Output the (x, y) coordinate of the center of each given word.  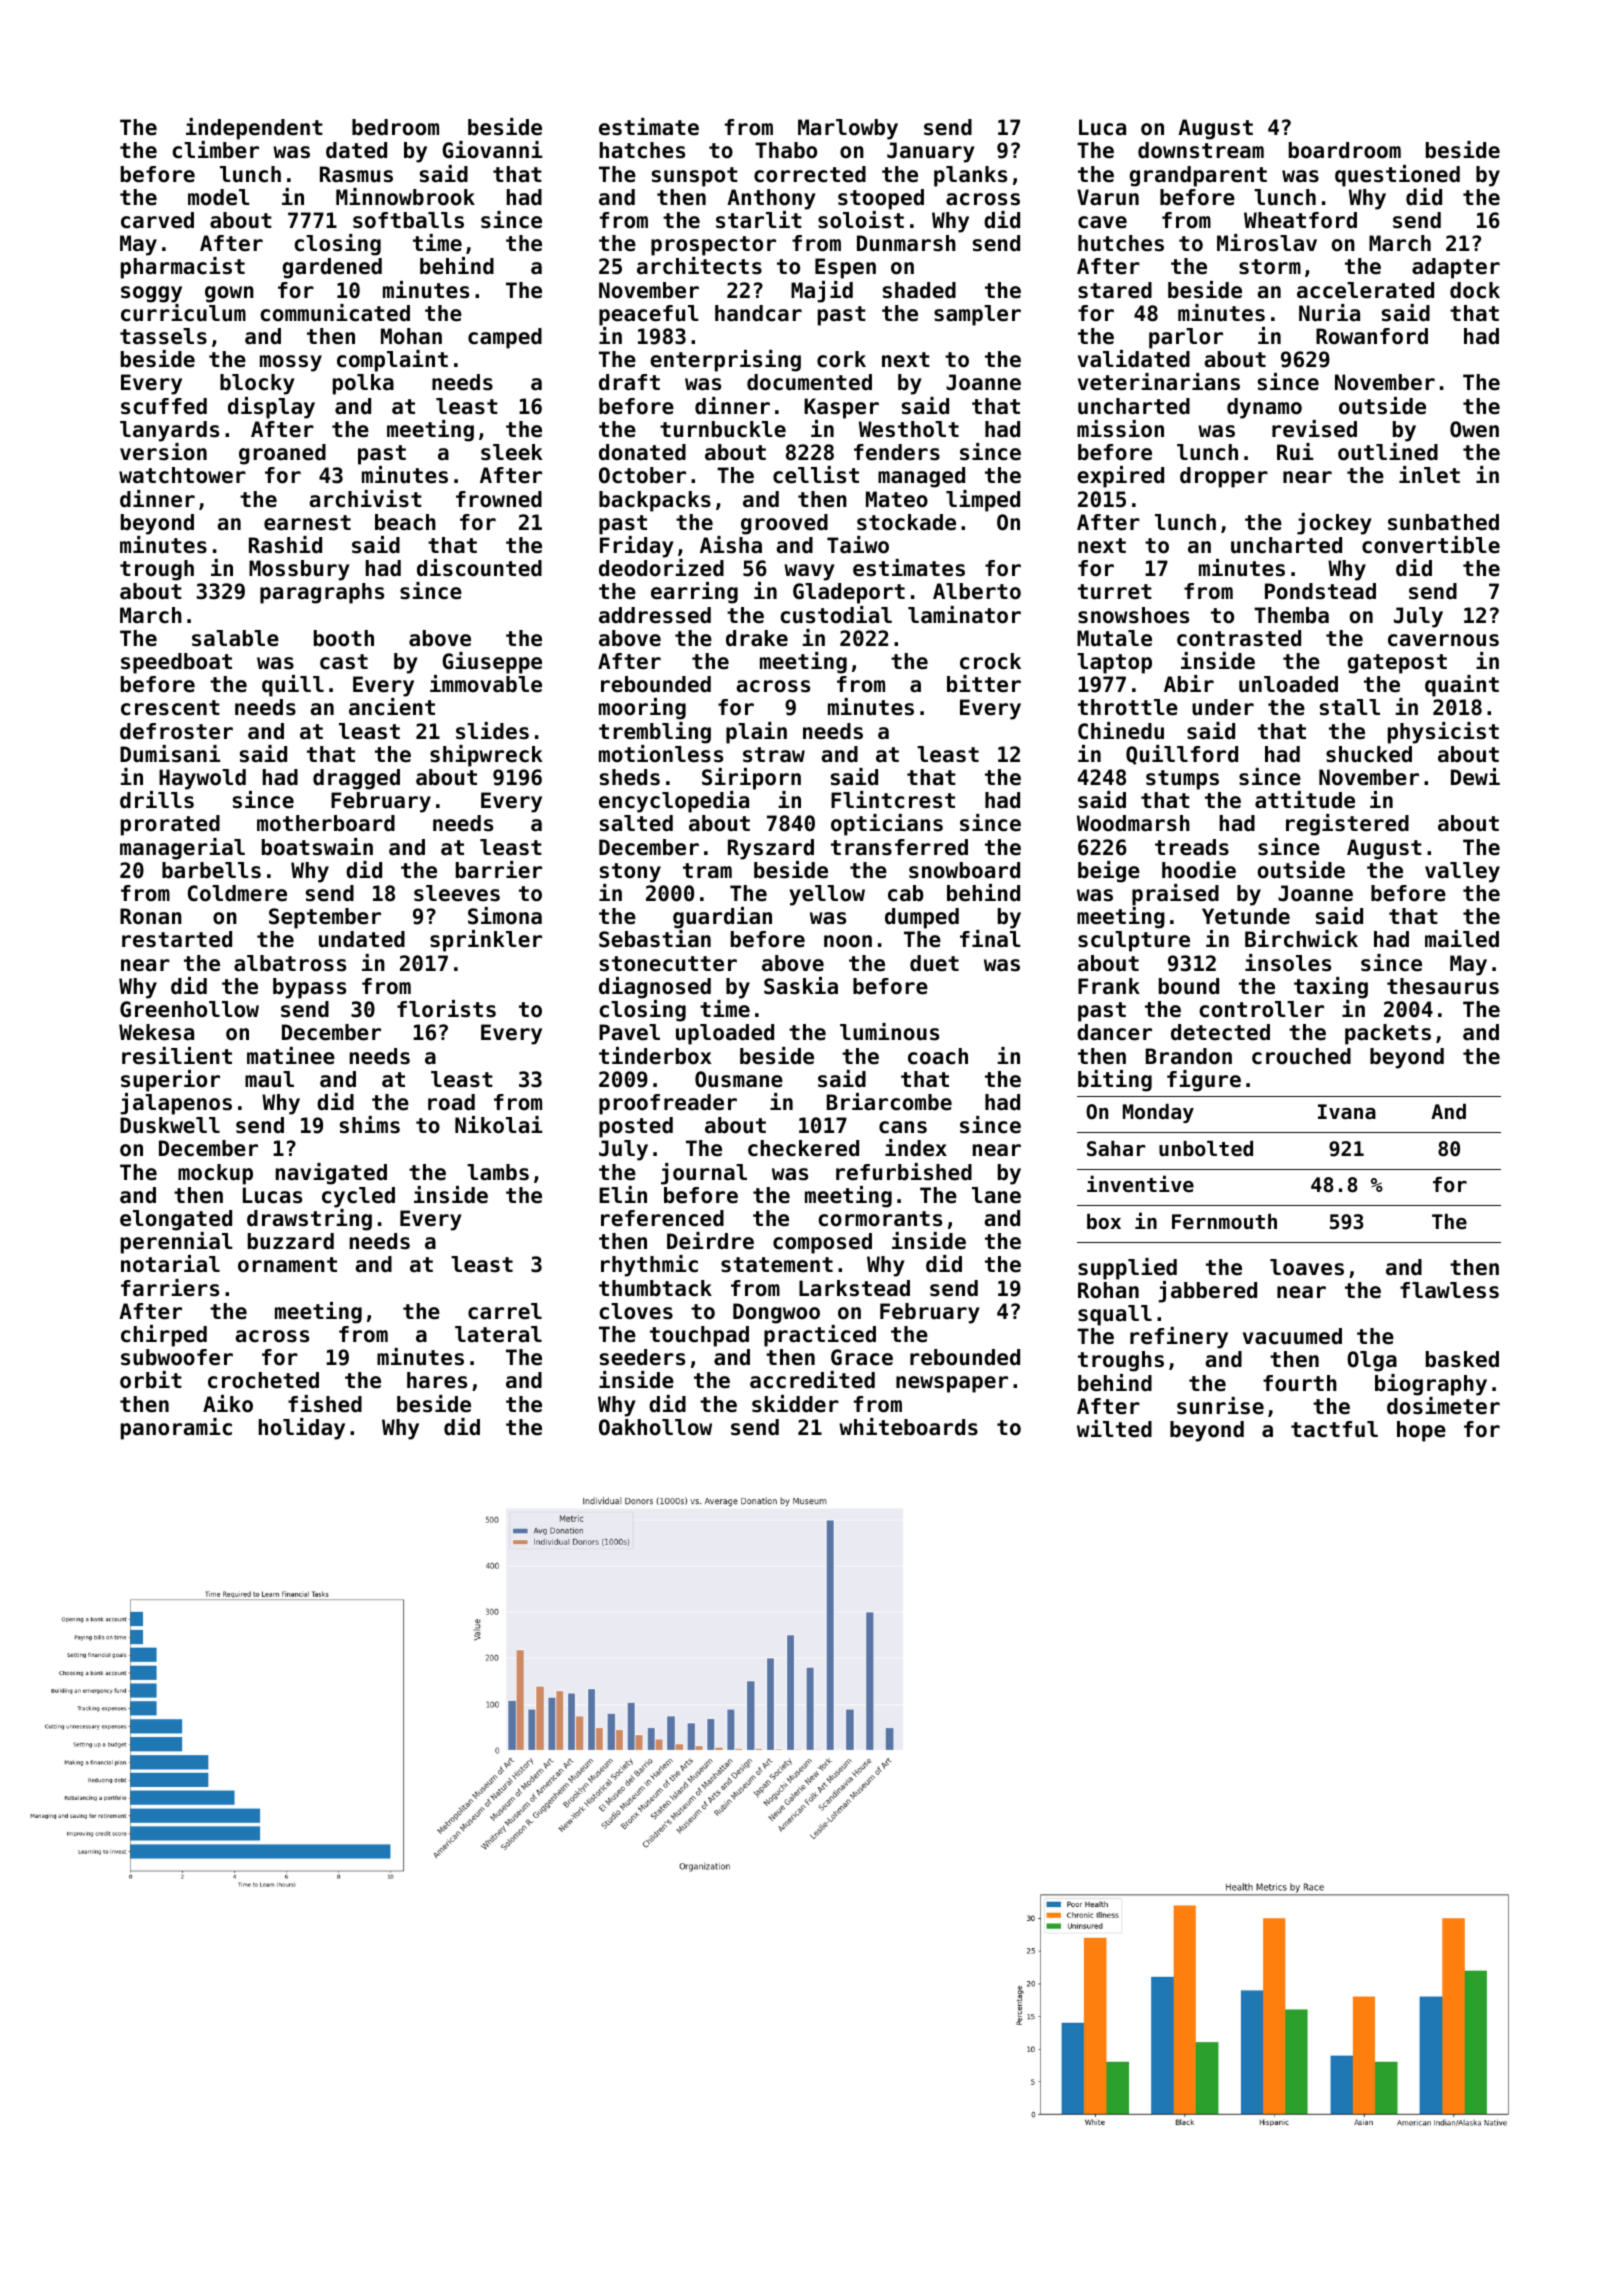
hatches (642, 150)
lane (996, 1195)
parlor (1186, 338)
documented (809, 382)
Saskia (801, 986)
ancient (392, 707)
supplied (1127, 1269)
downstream (1201, 150)
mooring (642, 709)
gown (229, 294)
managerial (182, 849)
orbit (151, 1380)
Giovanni (492, 150)
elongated (176, 1220)
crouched (1301, 1056)
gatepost (1397, 664)
